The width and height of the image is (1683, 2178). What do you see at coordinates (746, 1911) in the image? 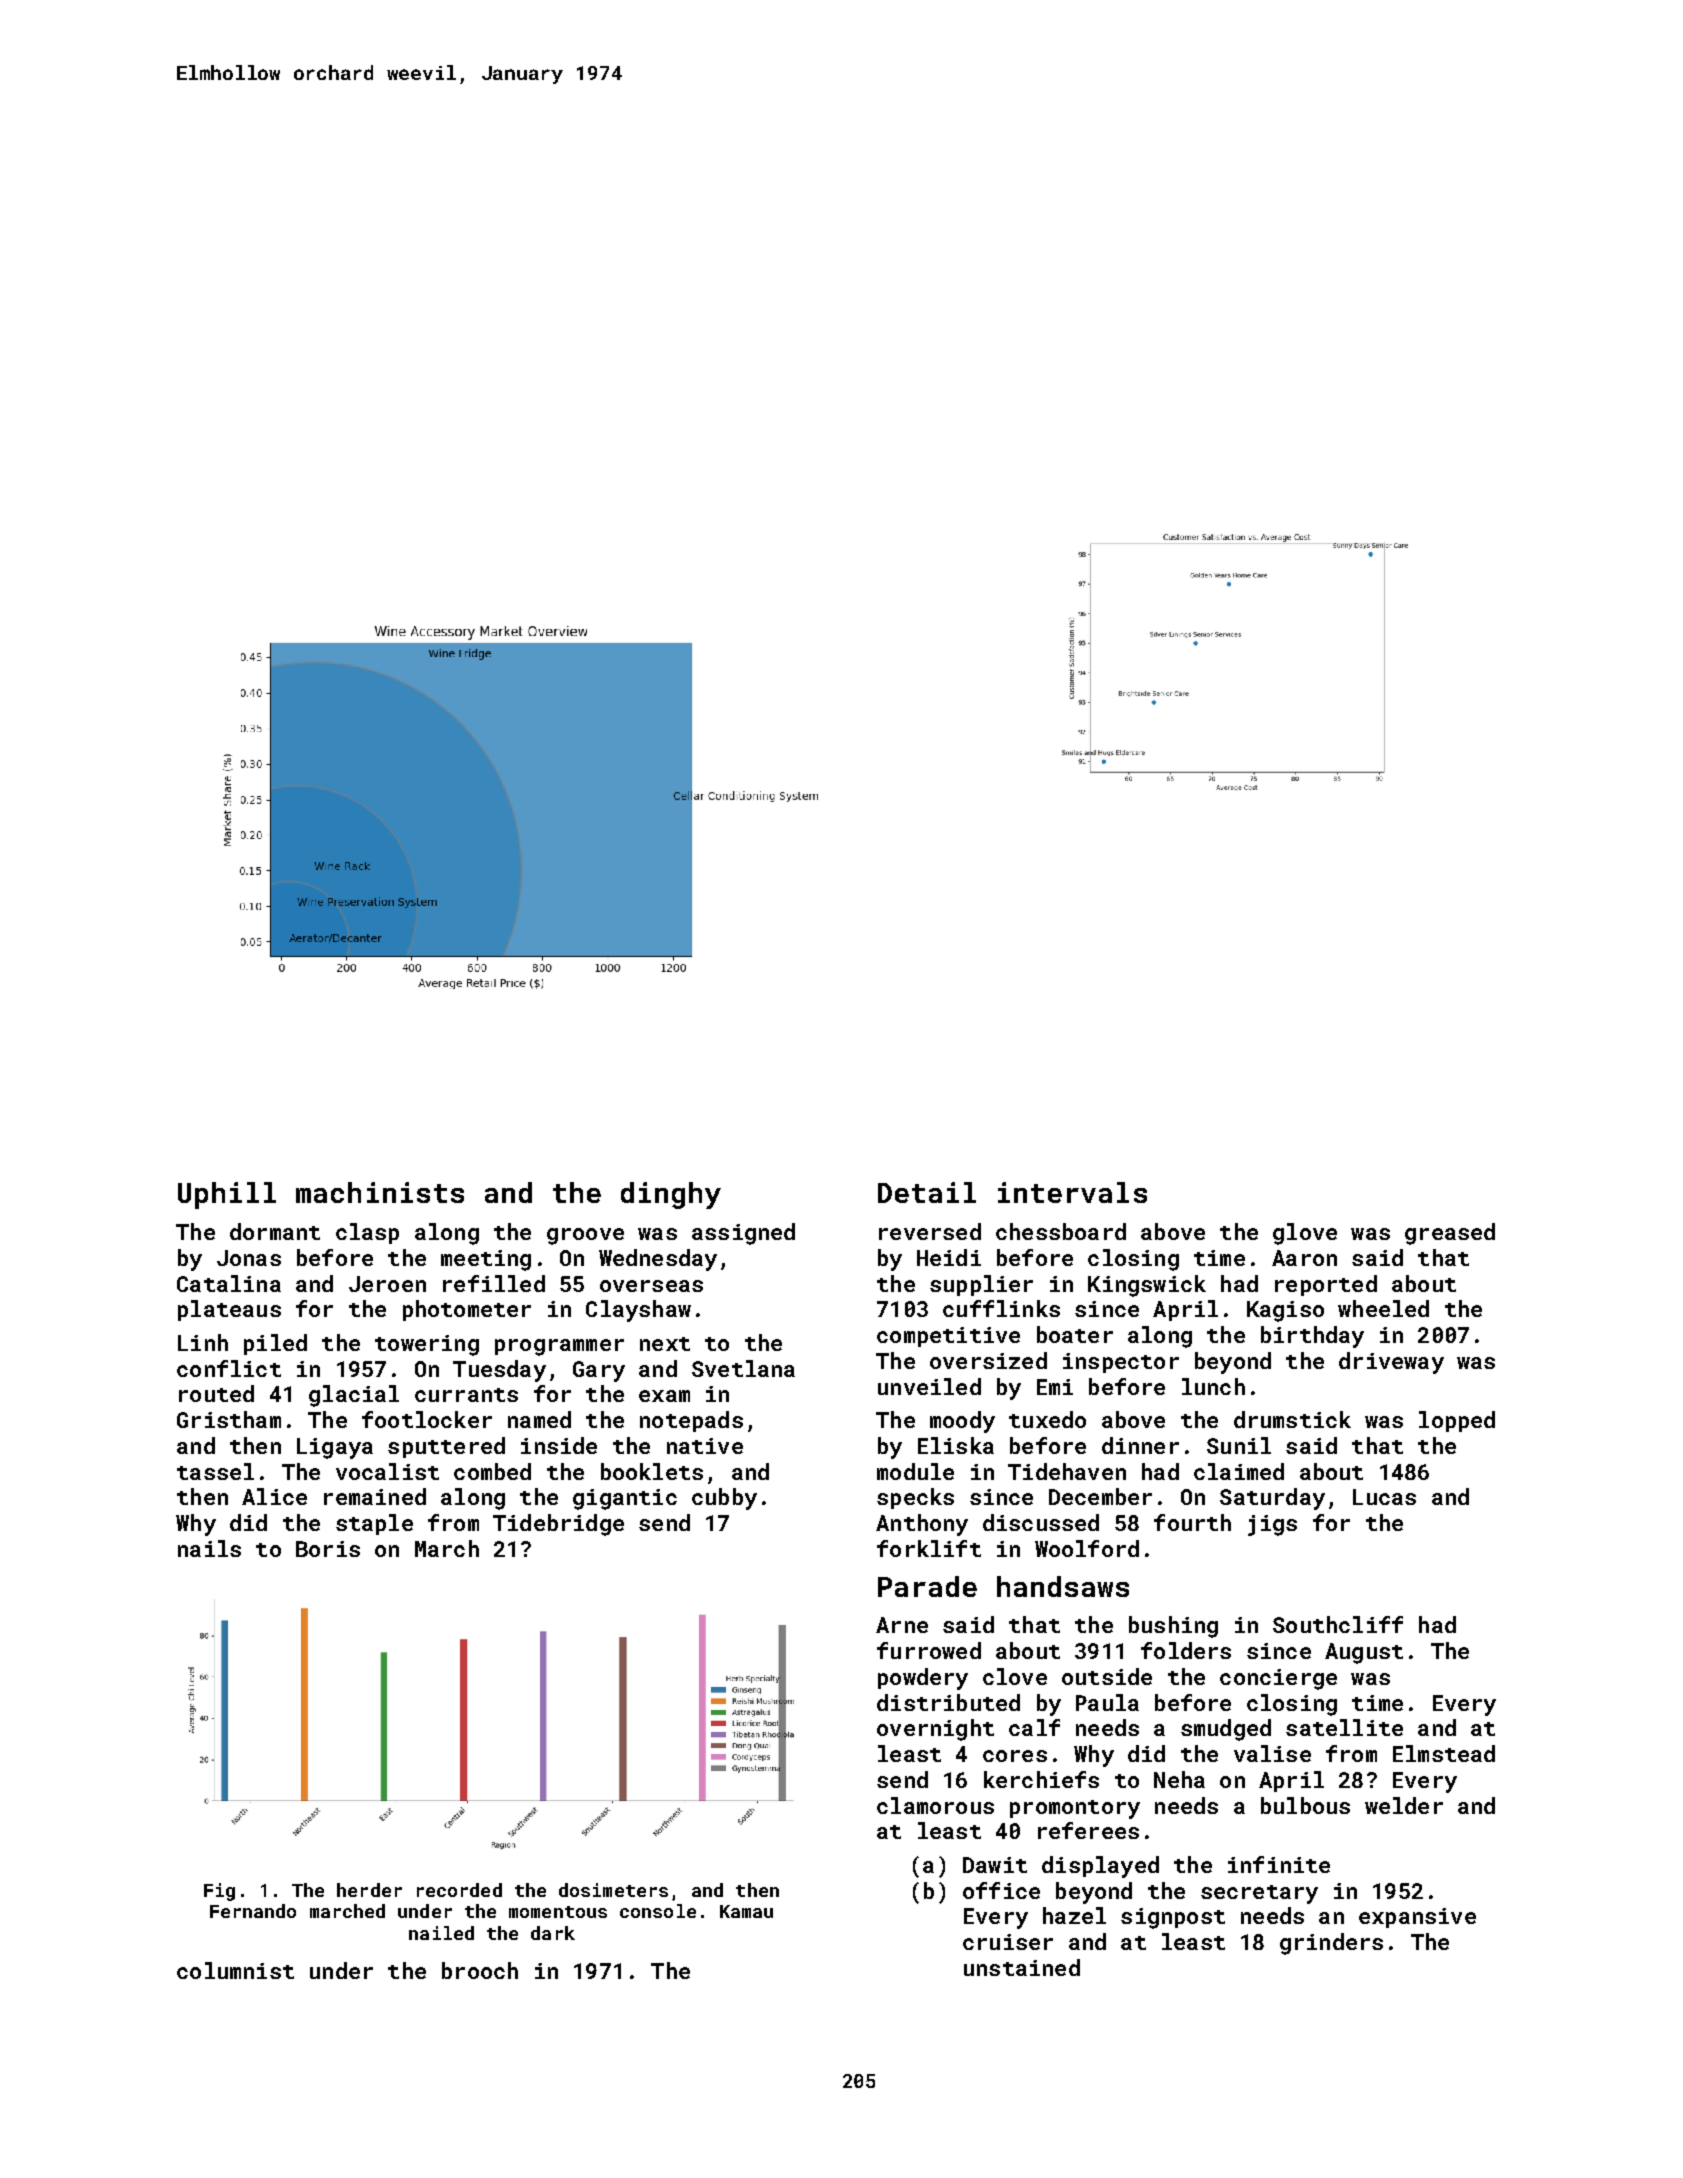
I see `Kamau` at bounding box center [746, 1911].
